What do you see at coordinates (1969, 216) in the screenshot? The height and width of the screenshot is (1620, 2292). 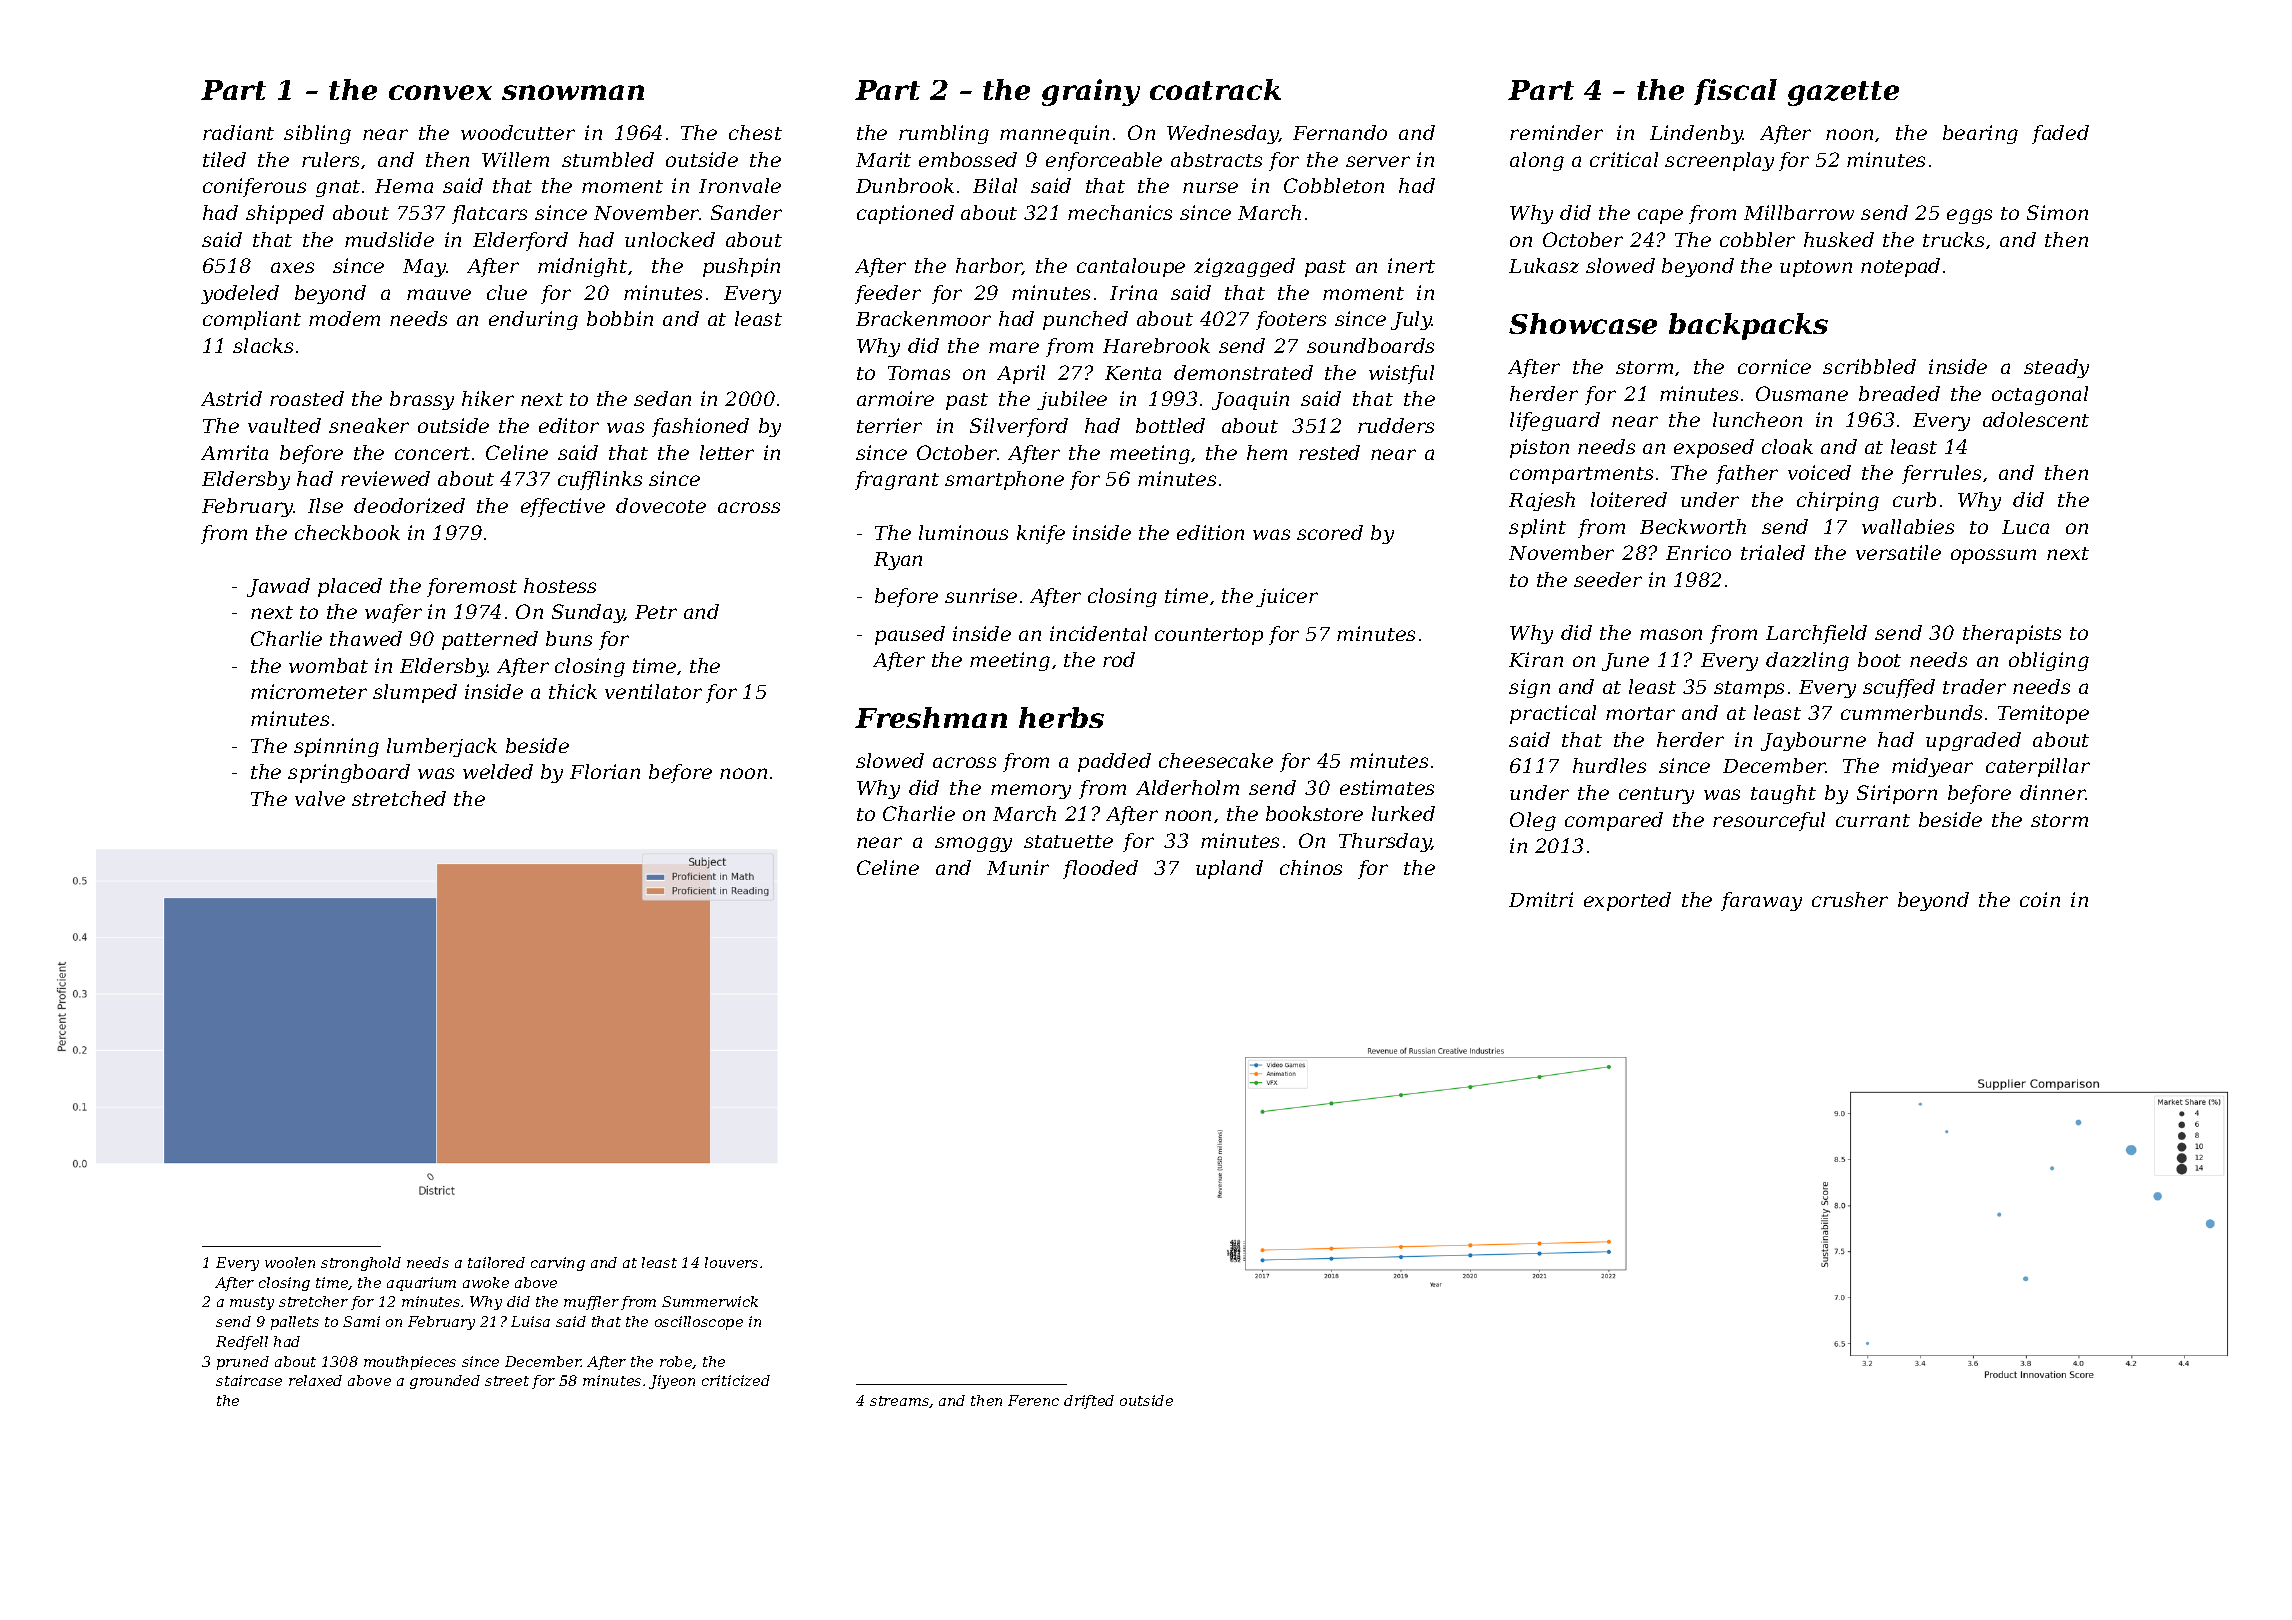 I see `eggs` at bounding box center [1969, 216].
